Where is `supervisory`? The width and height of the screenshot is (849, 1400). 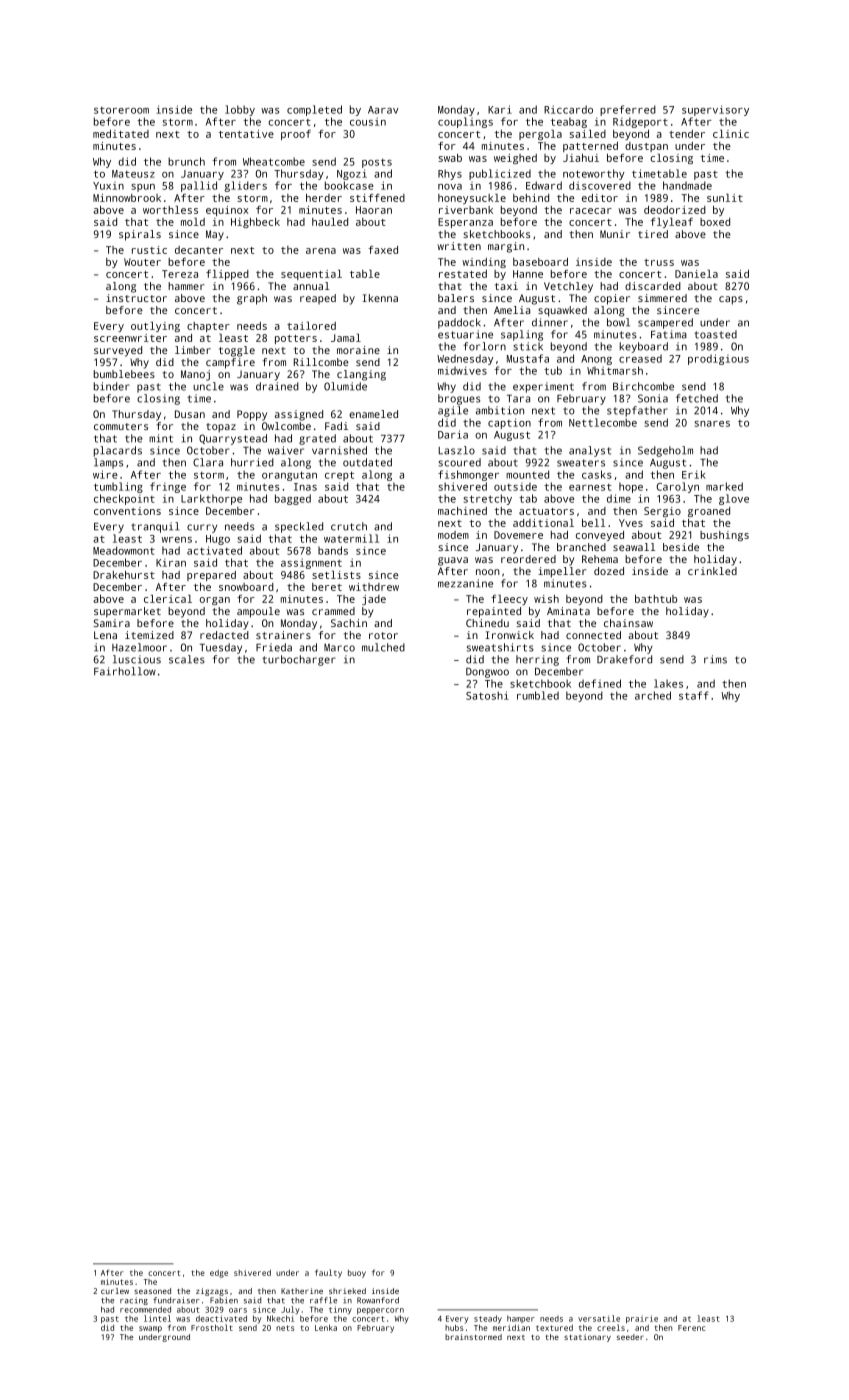 supervisory is located at coordinates (715, 110).
